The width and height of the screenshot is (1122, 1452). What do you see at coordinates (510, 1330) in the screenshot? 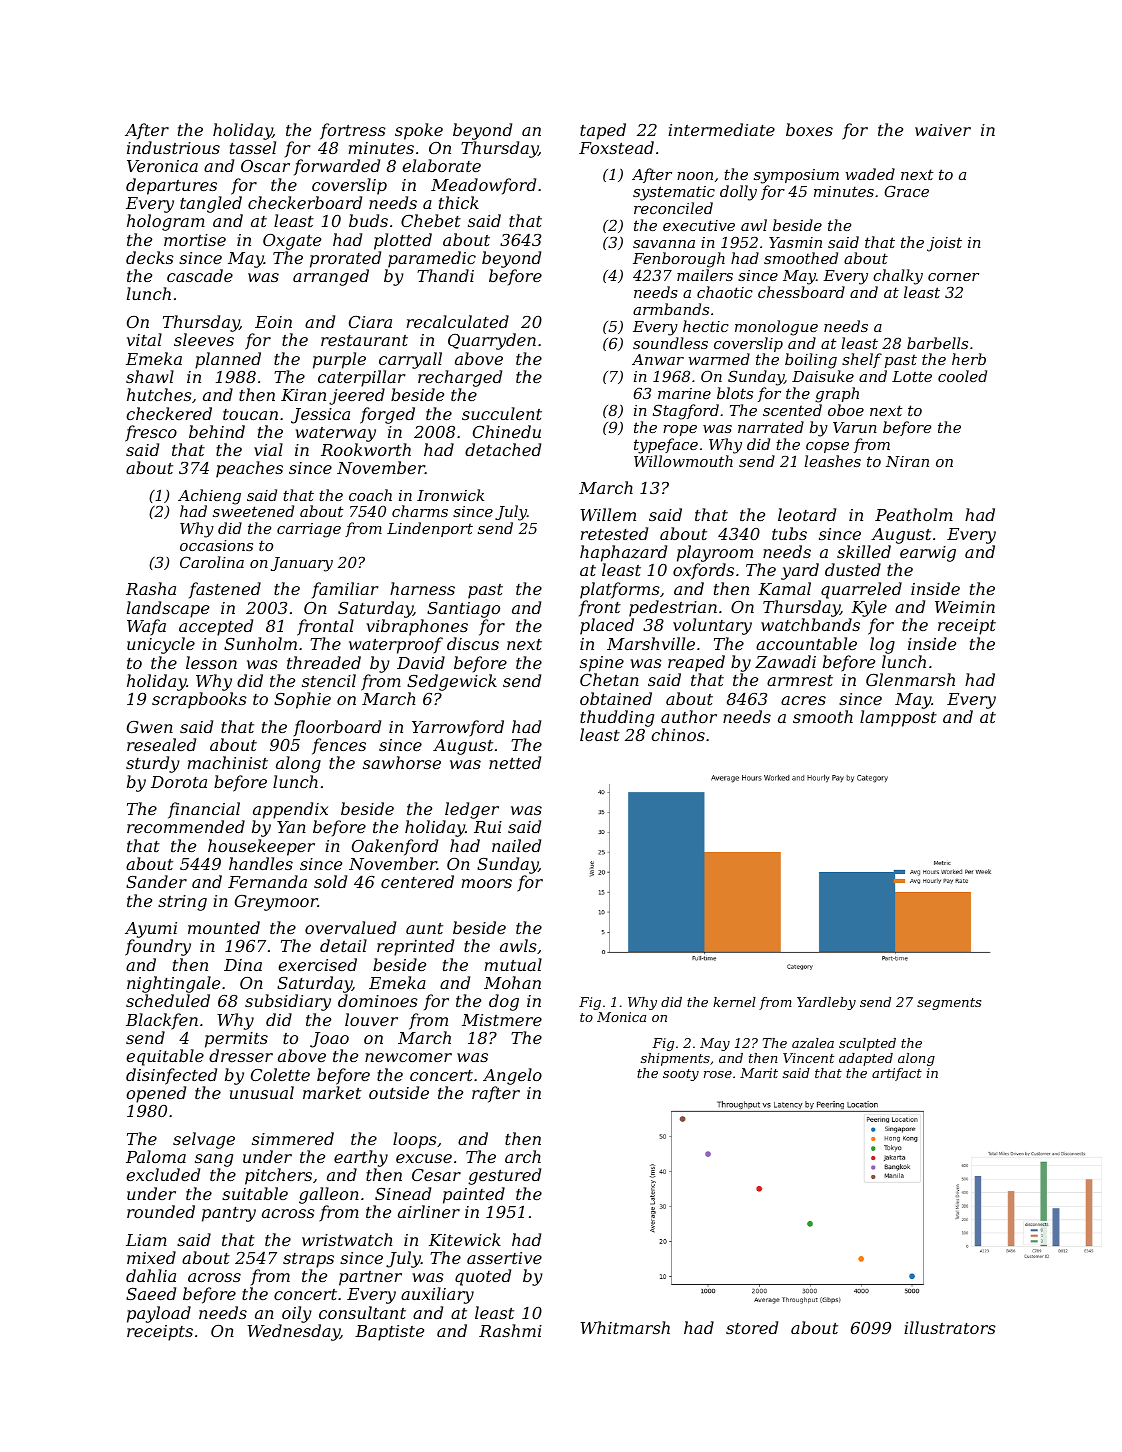
I see `Rashmi` at bounding box center [510, 1330].
